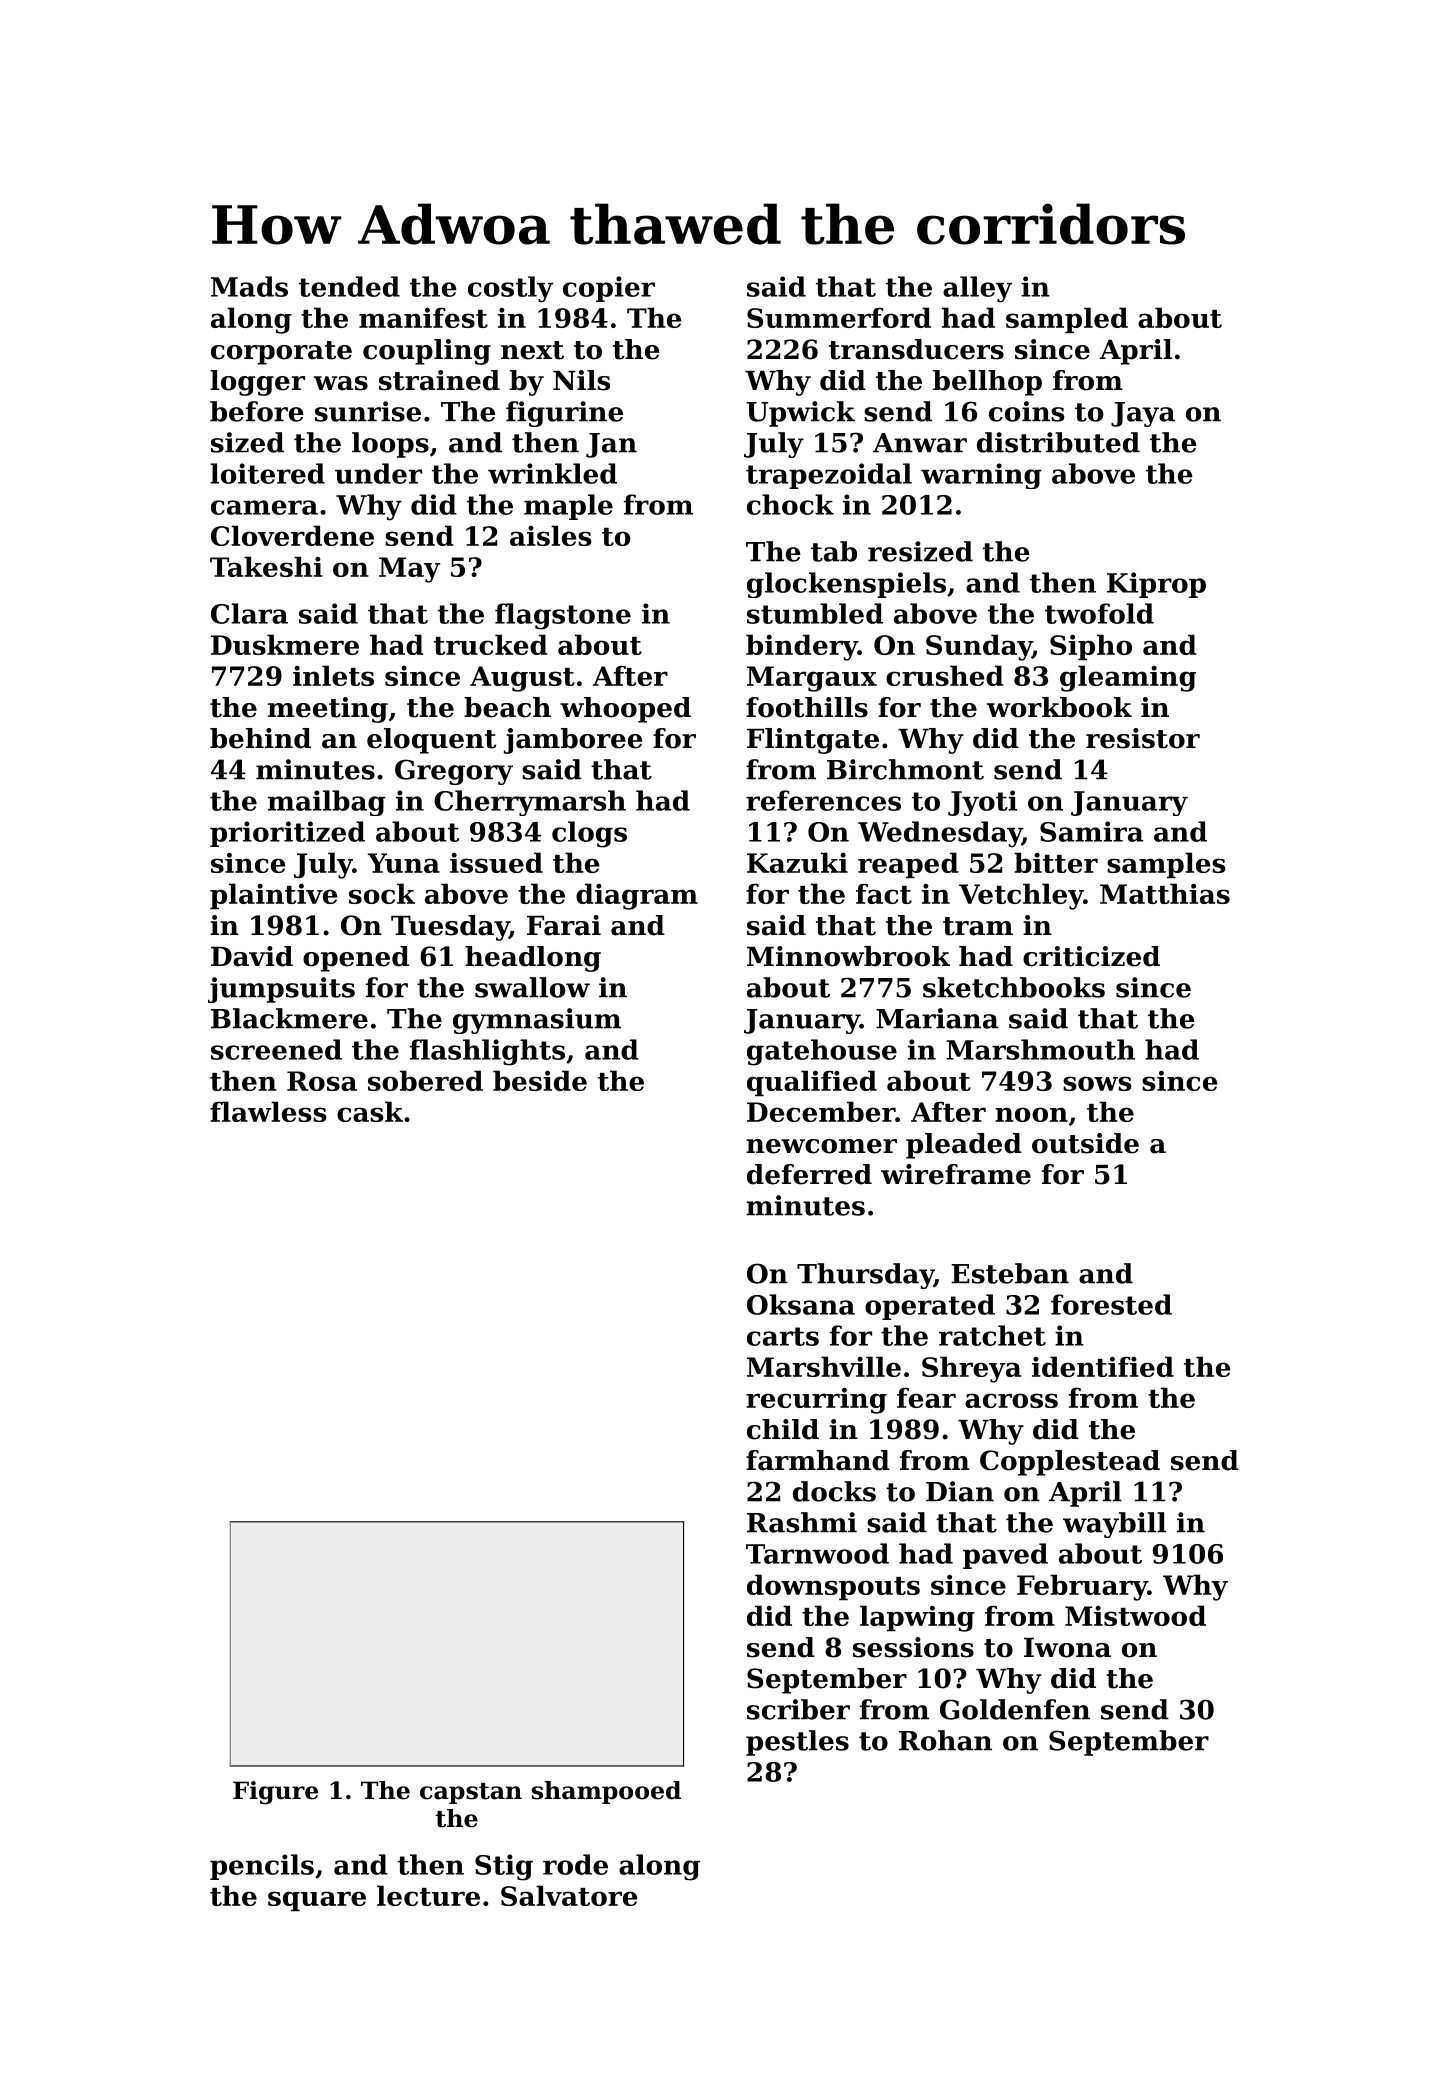 Image resolution: width=1450 pixels, height=2100 pixels. I want to click on Jaya, so click(1143, 414).
